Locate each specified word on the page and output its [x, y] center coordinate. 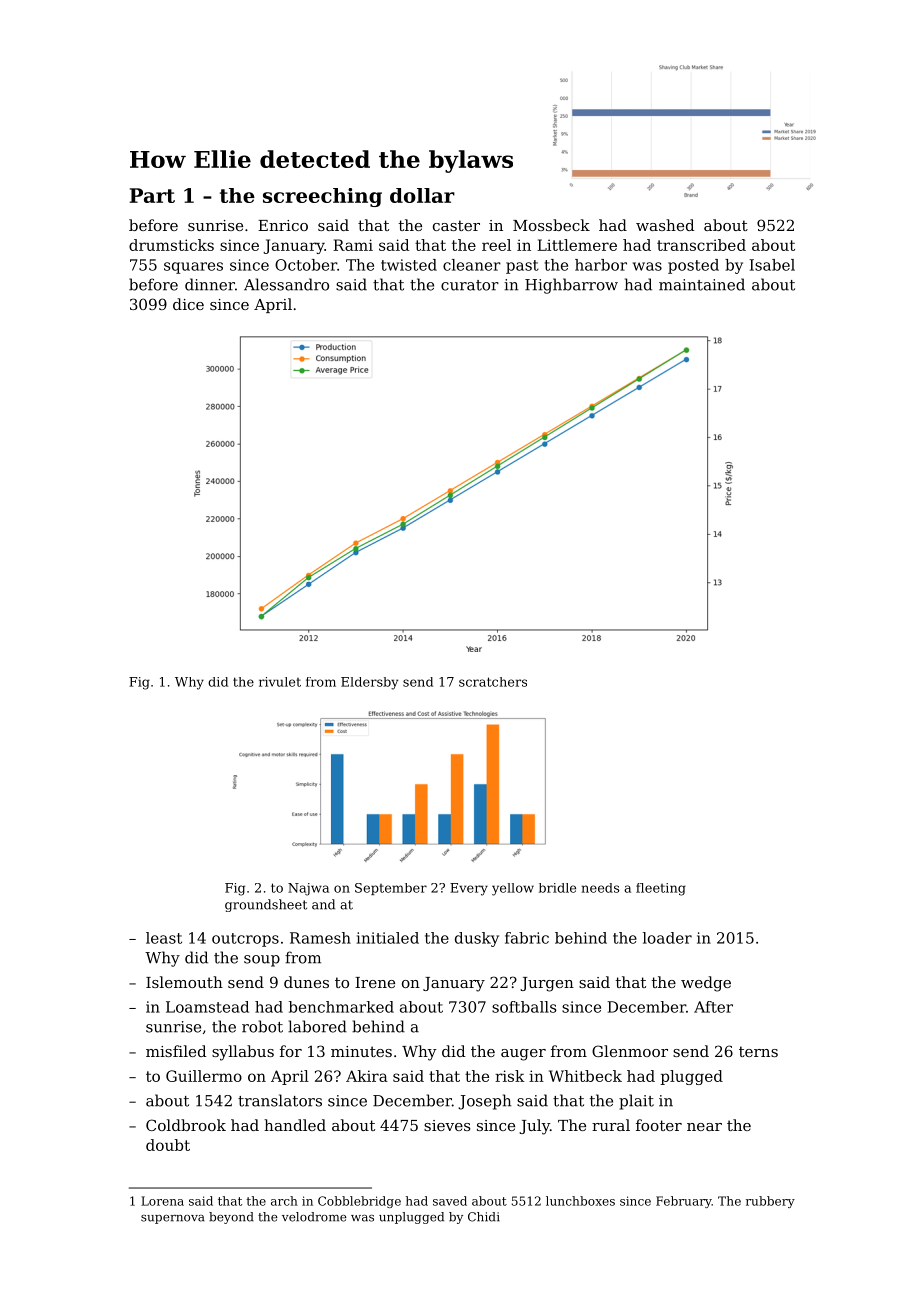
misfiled [176, 1051]
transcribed [701, 245]
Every [469, 889]
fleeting [661, 889]
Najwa [308, 889]
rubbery [770, 1202]
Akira [367, 1076]
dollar [422, 195]
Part [152, 195]
